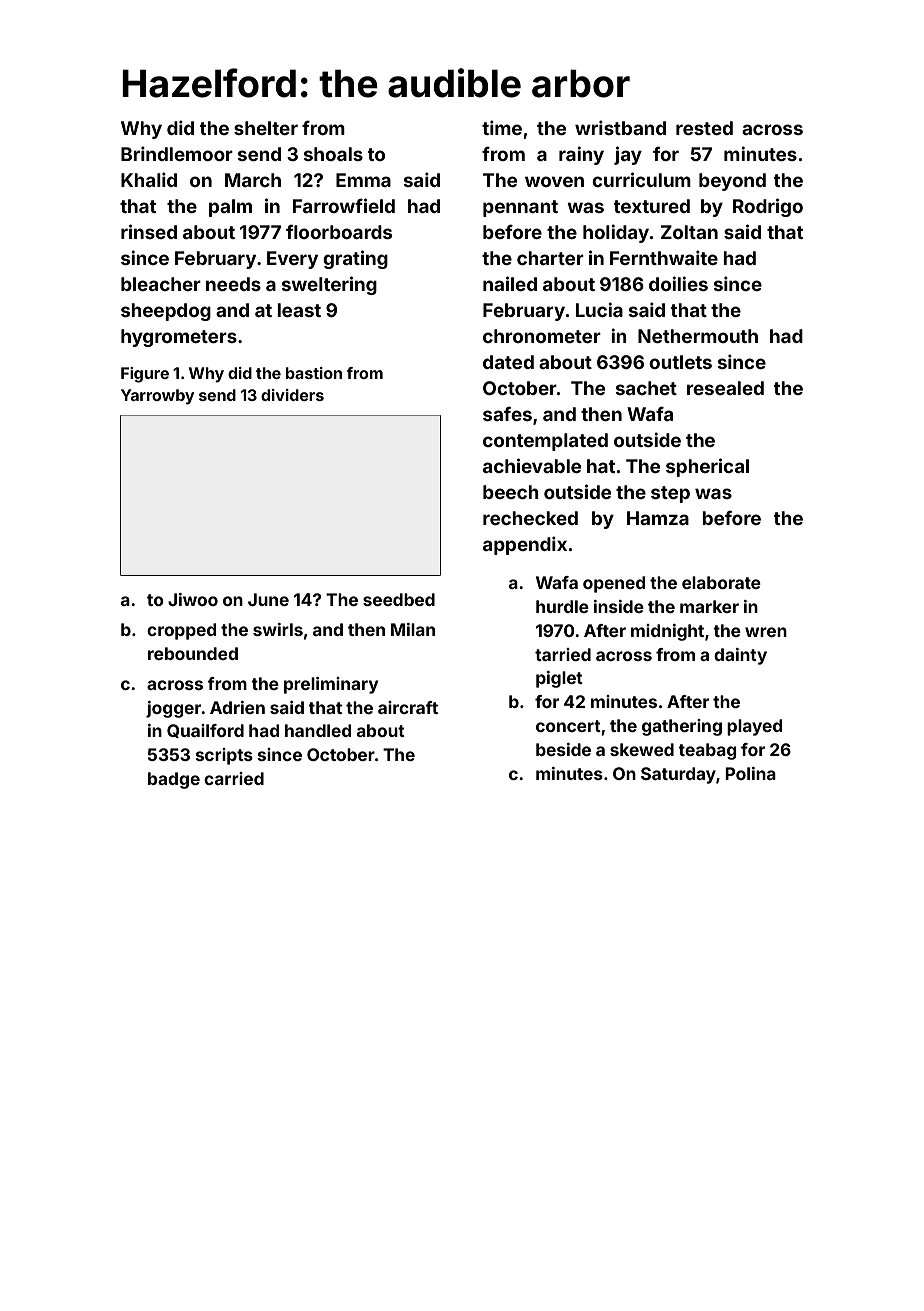 Image resolution: width=924 pixels, height=1311 pixels. What do you see at coordinates (166, 312) in the page?
I see `sheepdog` at bounding box center [166, 312].
